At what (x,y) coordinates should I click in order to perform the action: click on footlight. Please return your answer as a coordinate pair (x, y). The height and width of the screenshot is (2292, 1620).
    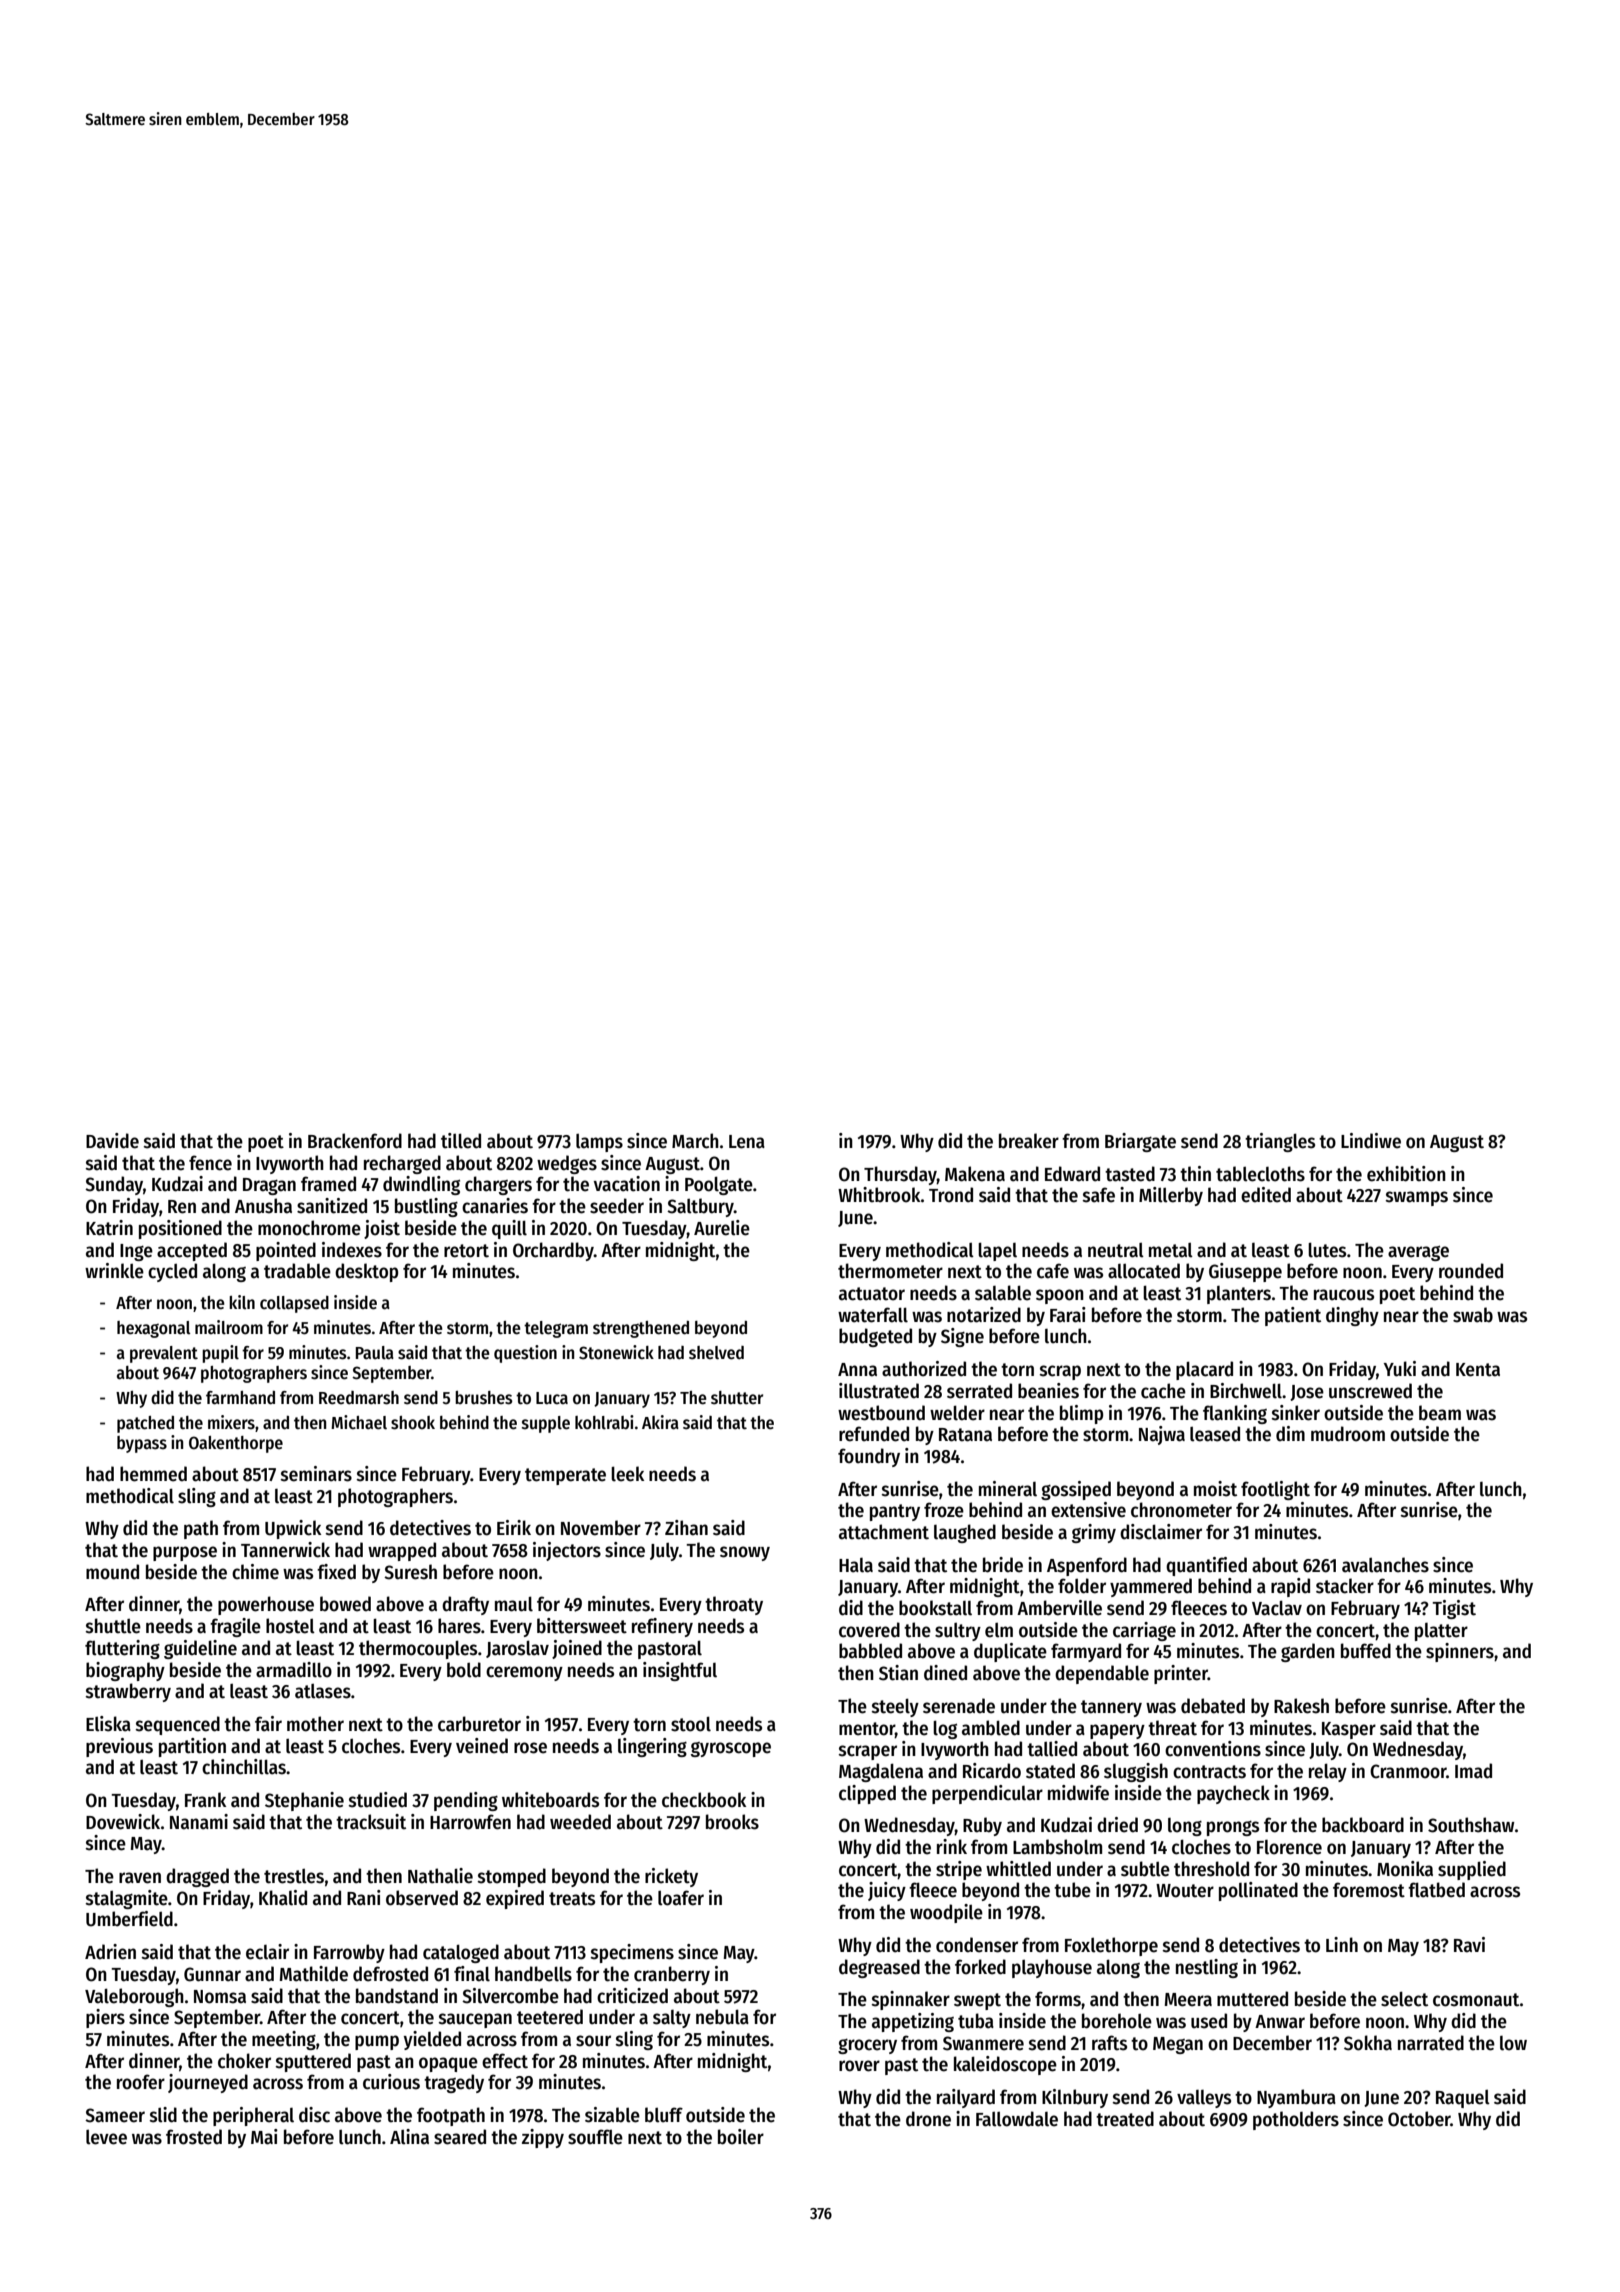
    Looking at the image, I should click on (1275, 1490).
